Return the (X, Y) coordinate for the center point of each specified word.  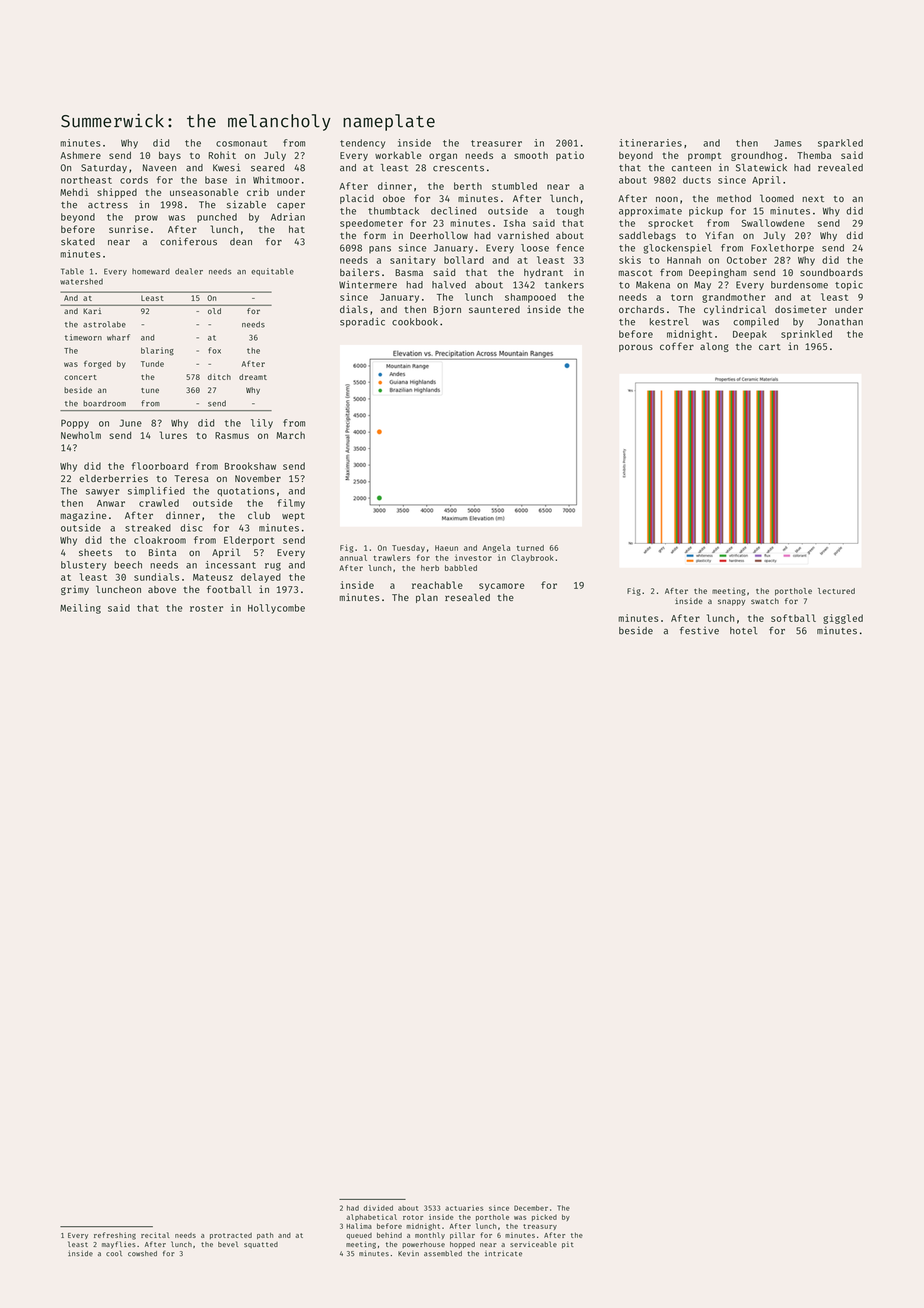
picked (544, 1217)
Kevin (408, 1254)
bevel (228, 1244)
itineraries (651, 143)
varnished (523, 235)
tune (150, 390)
